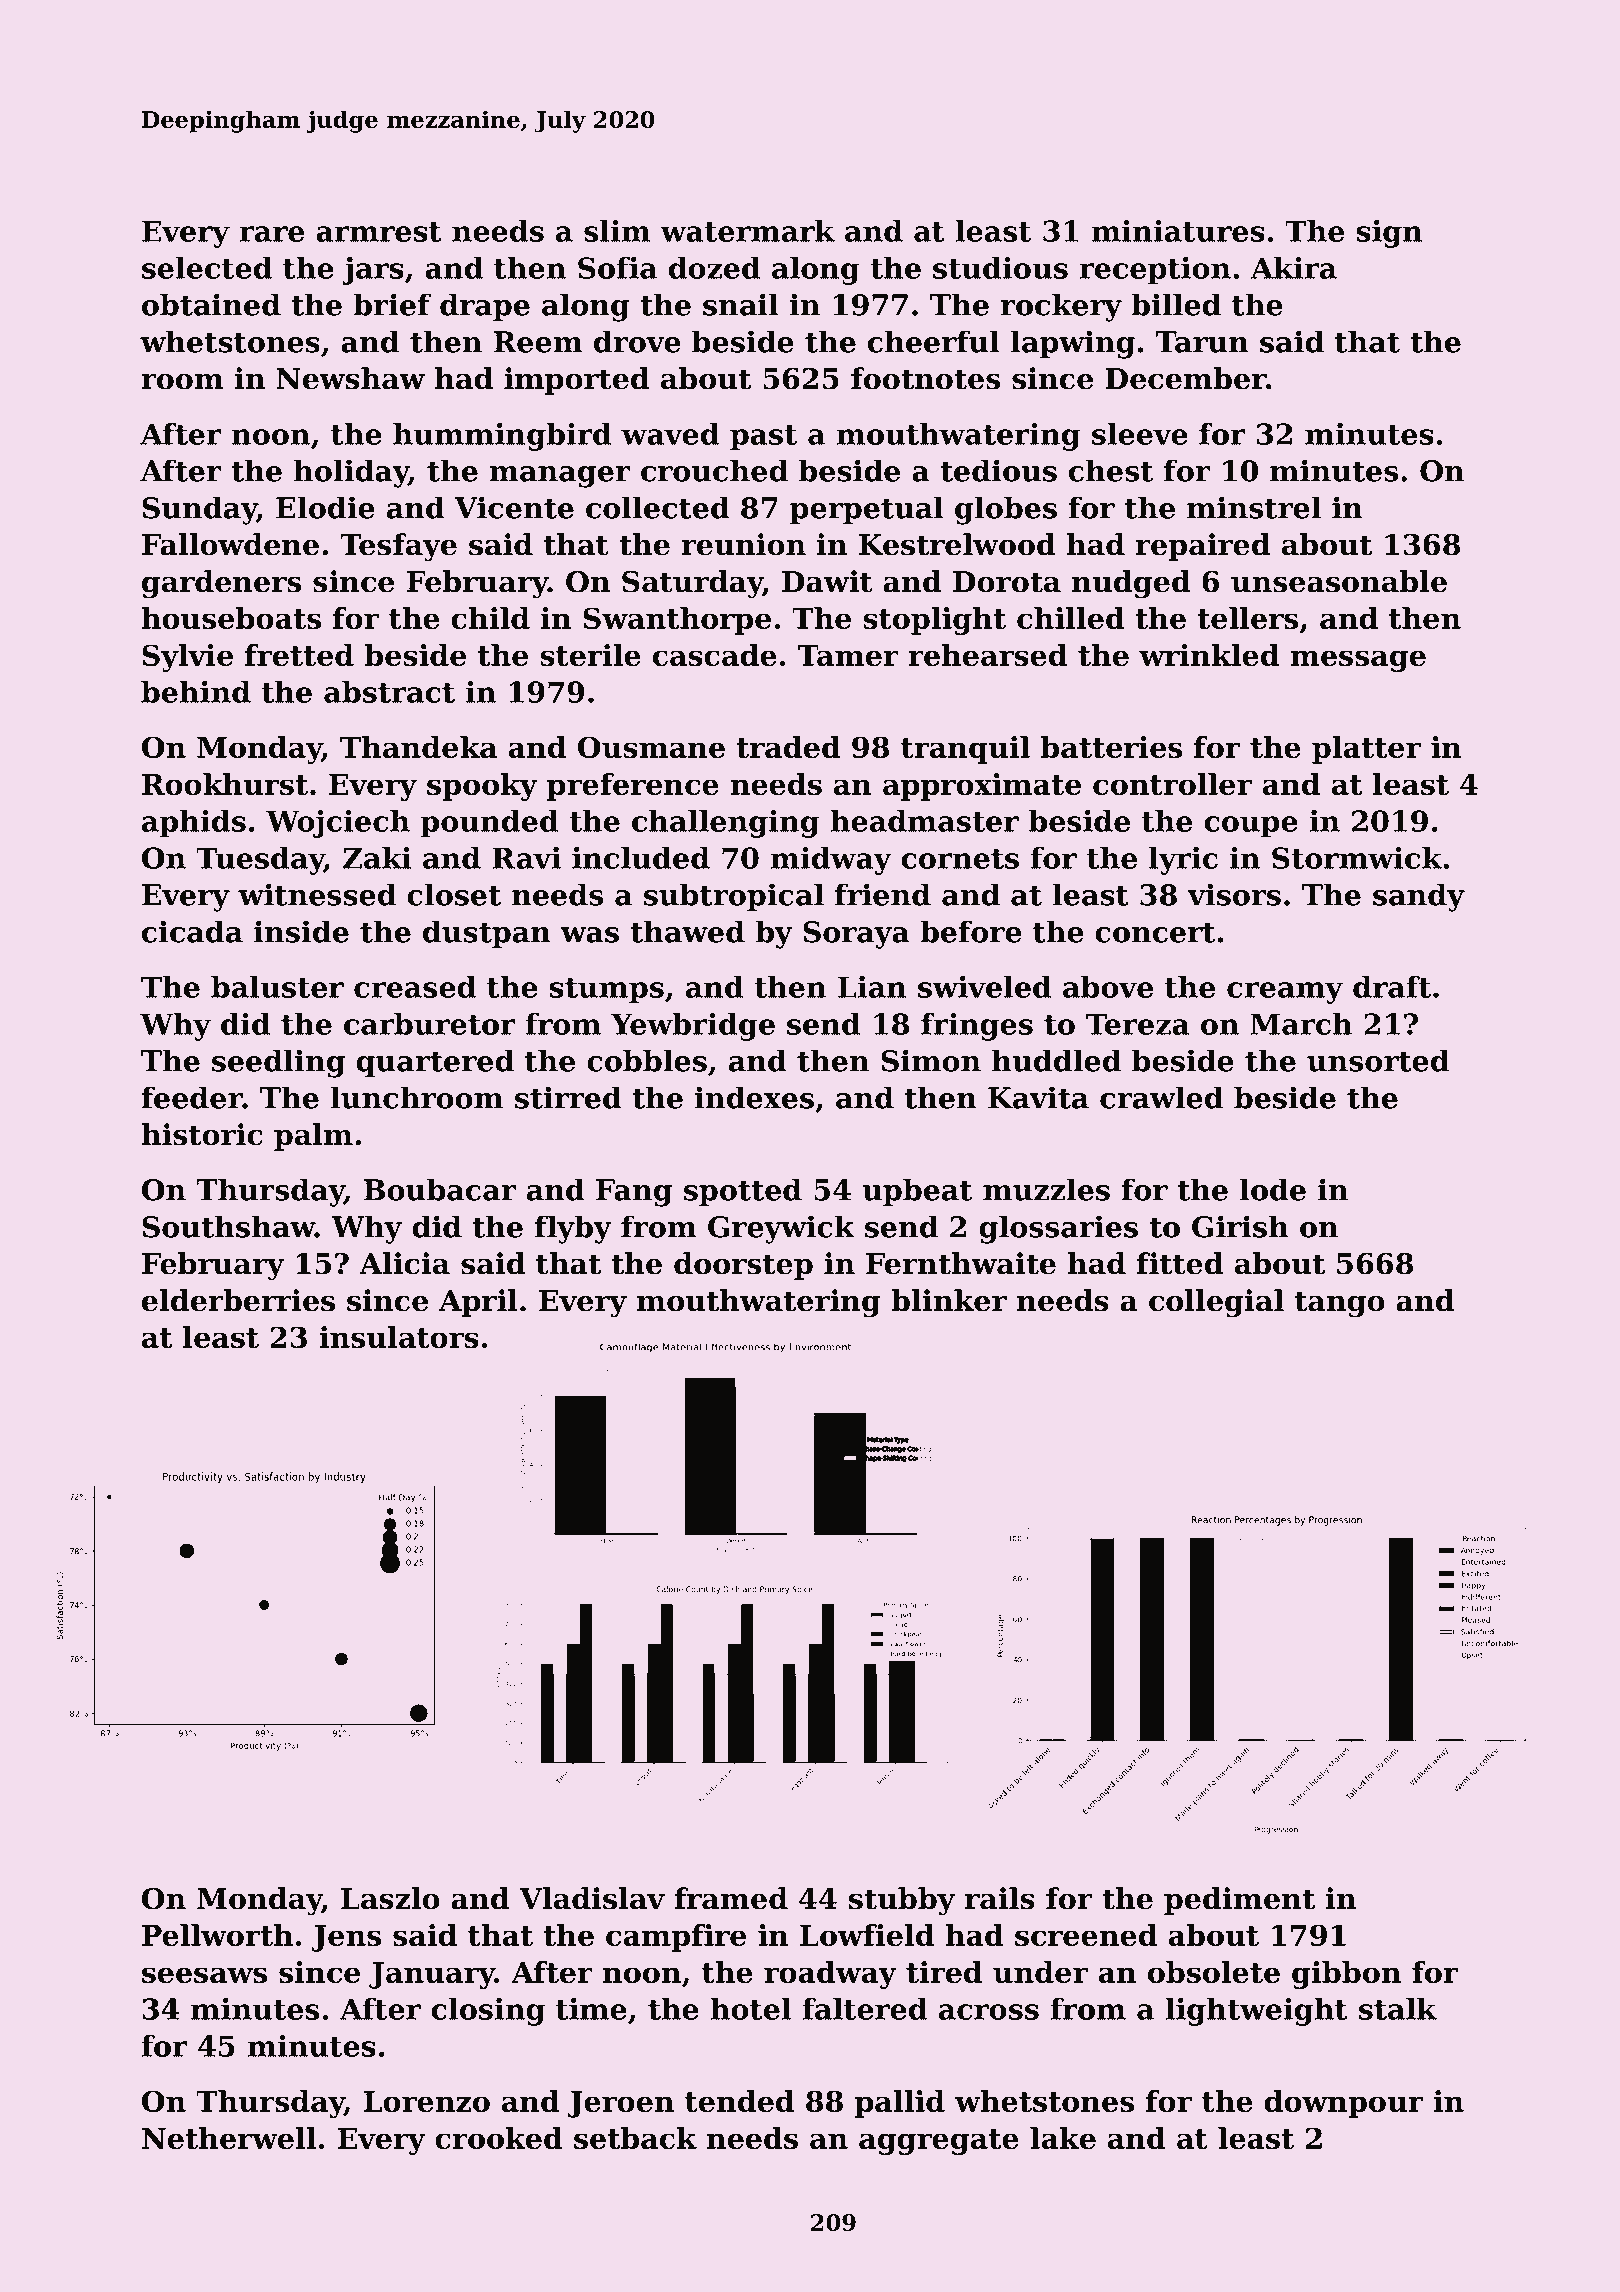  What do you see at coordinates (399, 1337) in the screenshot?
I see `insulators` at bounding box center [399, 1337].
